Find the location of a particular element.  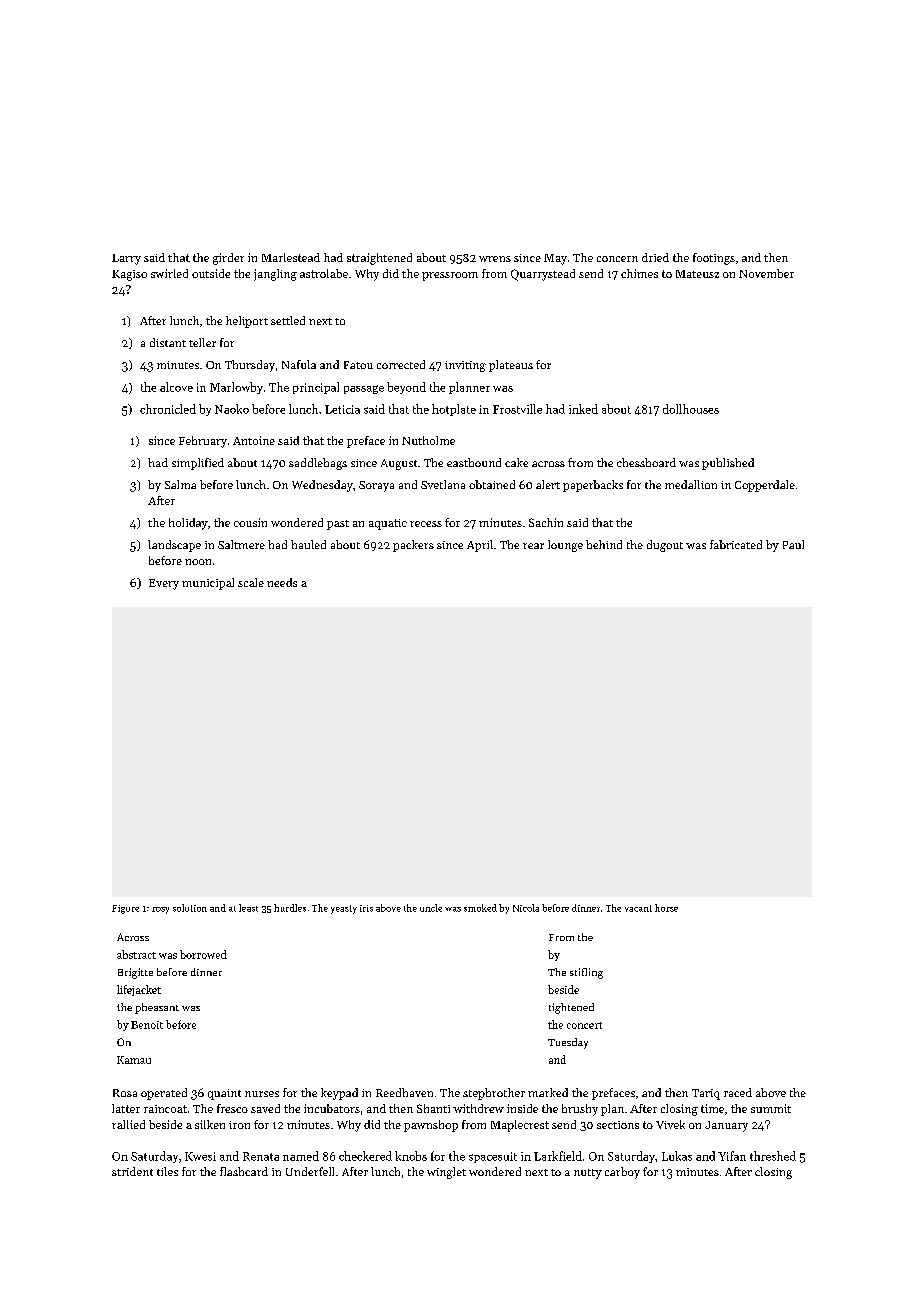

Paul is located at coordinates (793, 544).
